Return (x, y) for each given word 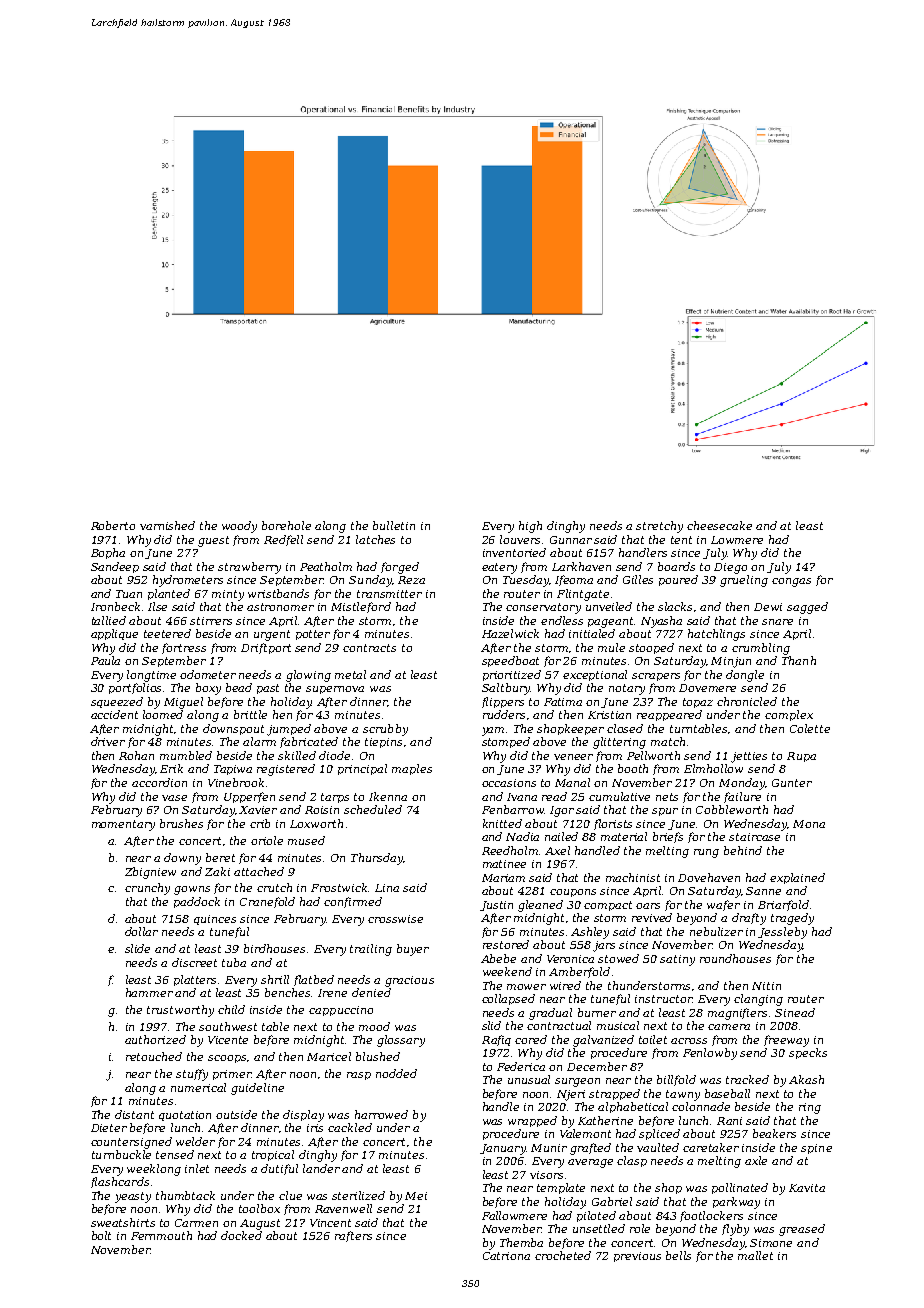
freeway (786, 1041)
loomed (163, 714)
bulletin (394, 525)
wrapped (532, 1121)
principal (362, 769)
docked (241, 1235)
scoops (227, 1059)
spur (665, 812)
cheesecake (719, 525)
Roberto (113, 525)
